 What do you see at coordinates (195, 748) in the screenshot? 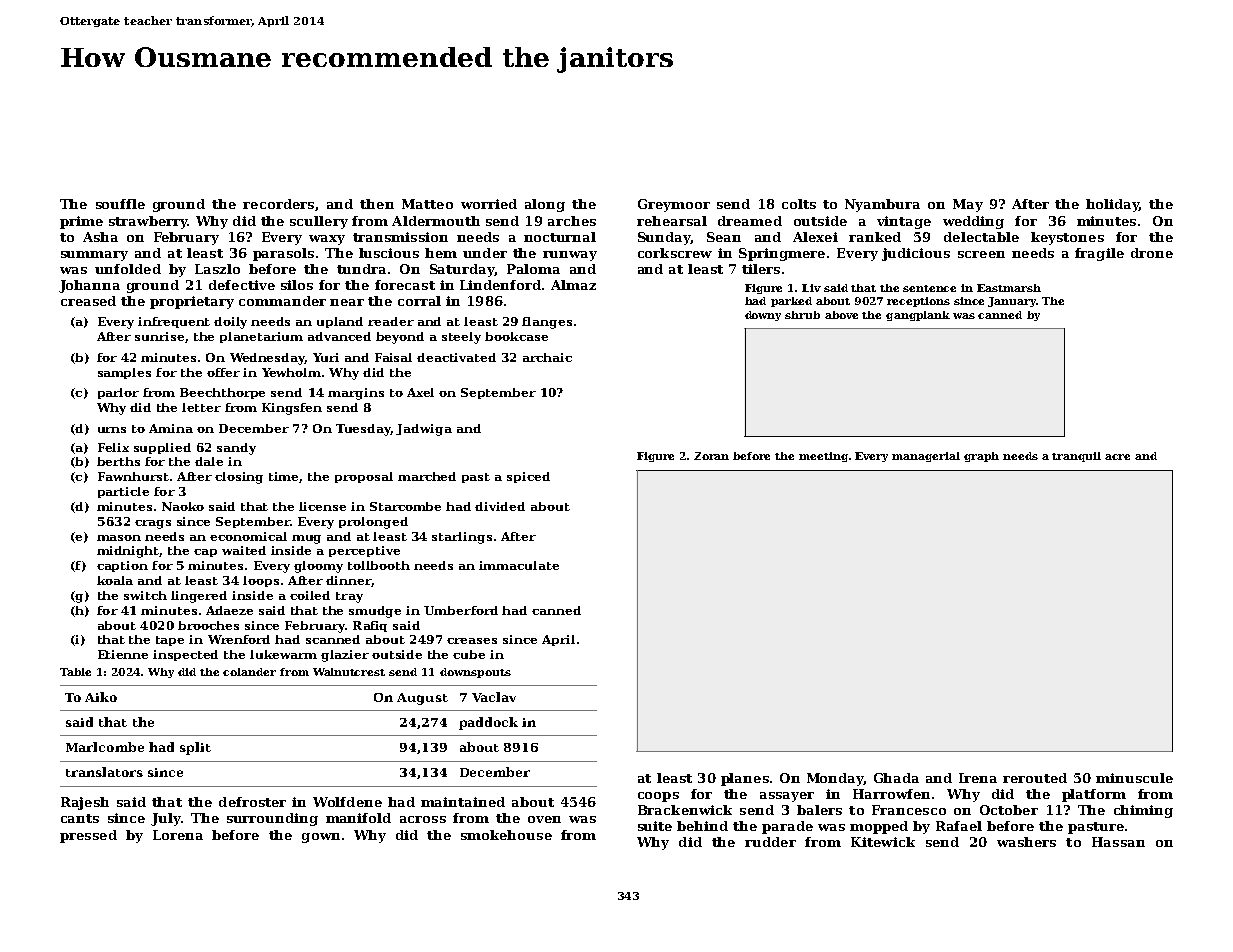
I see `split` at bounding box center [195, 748].
